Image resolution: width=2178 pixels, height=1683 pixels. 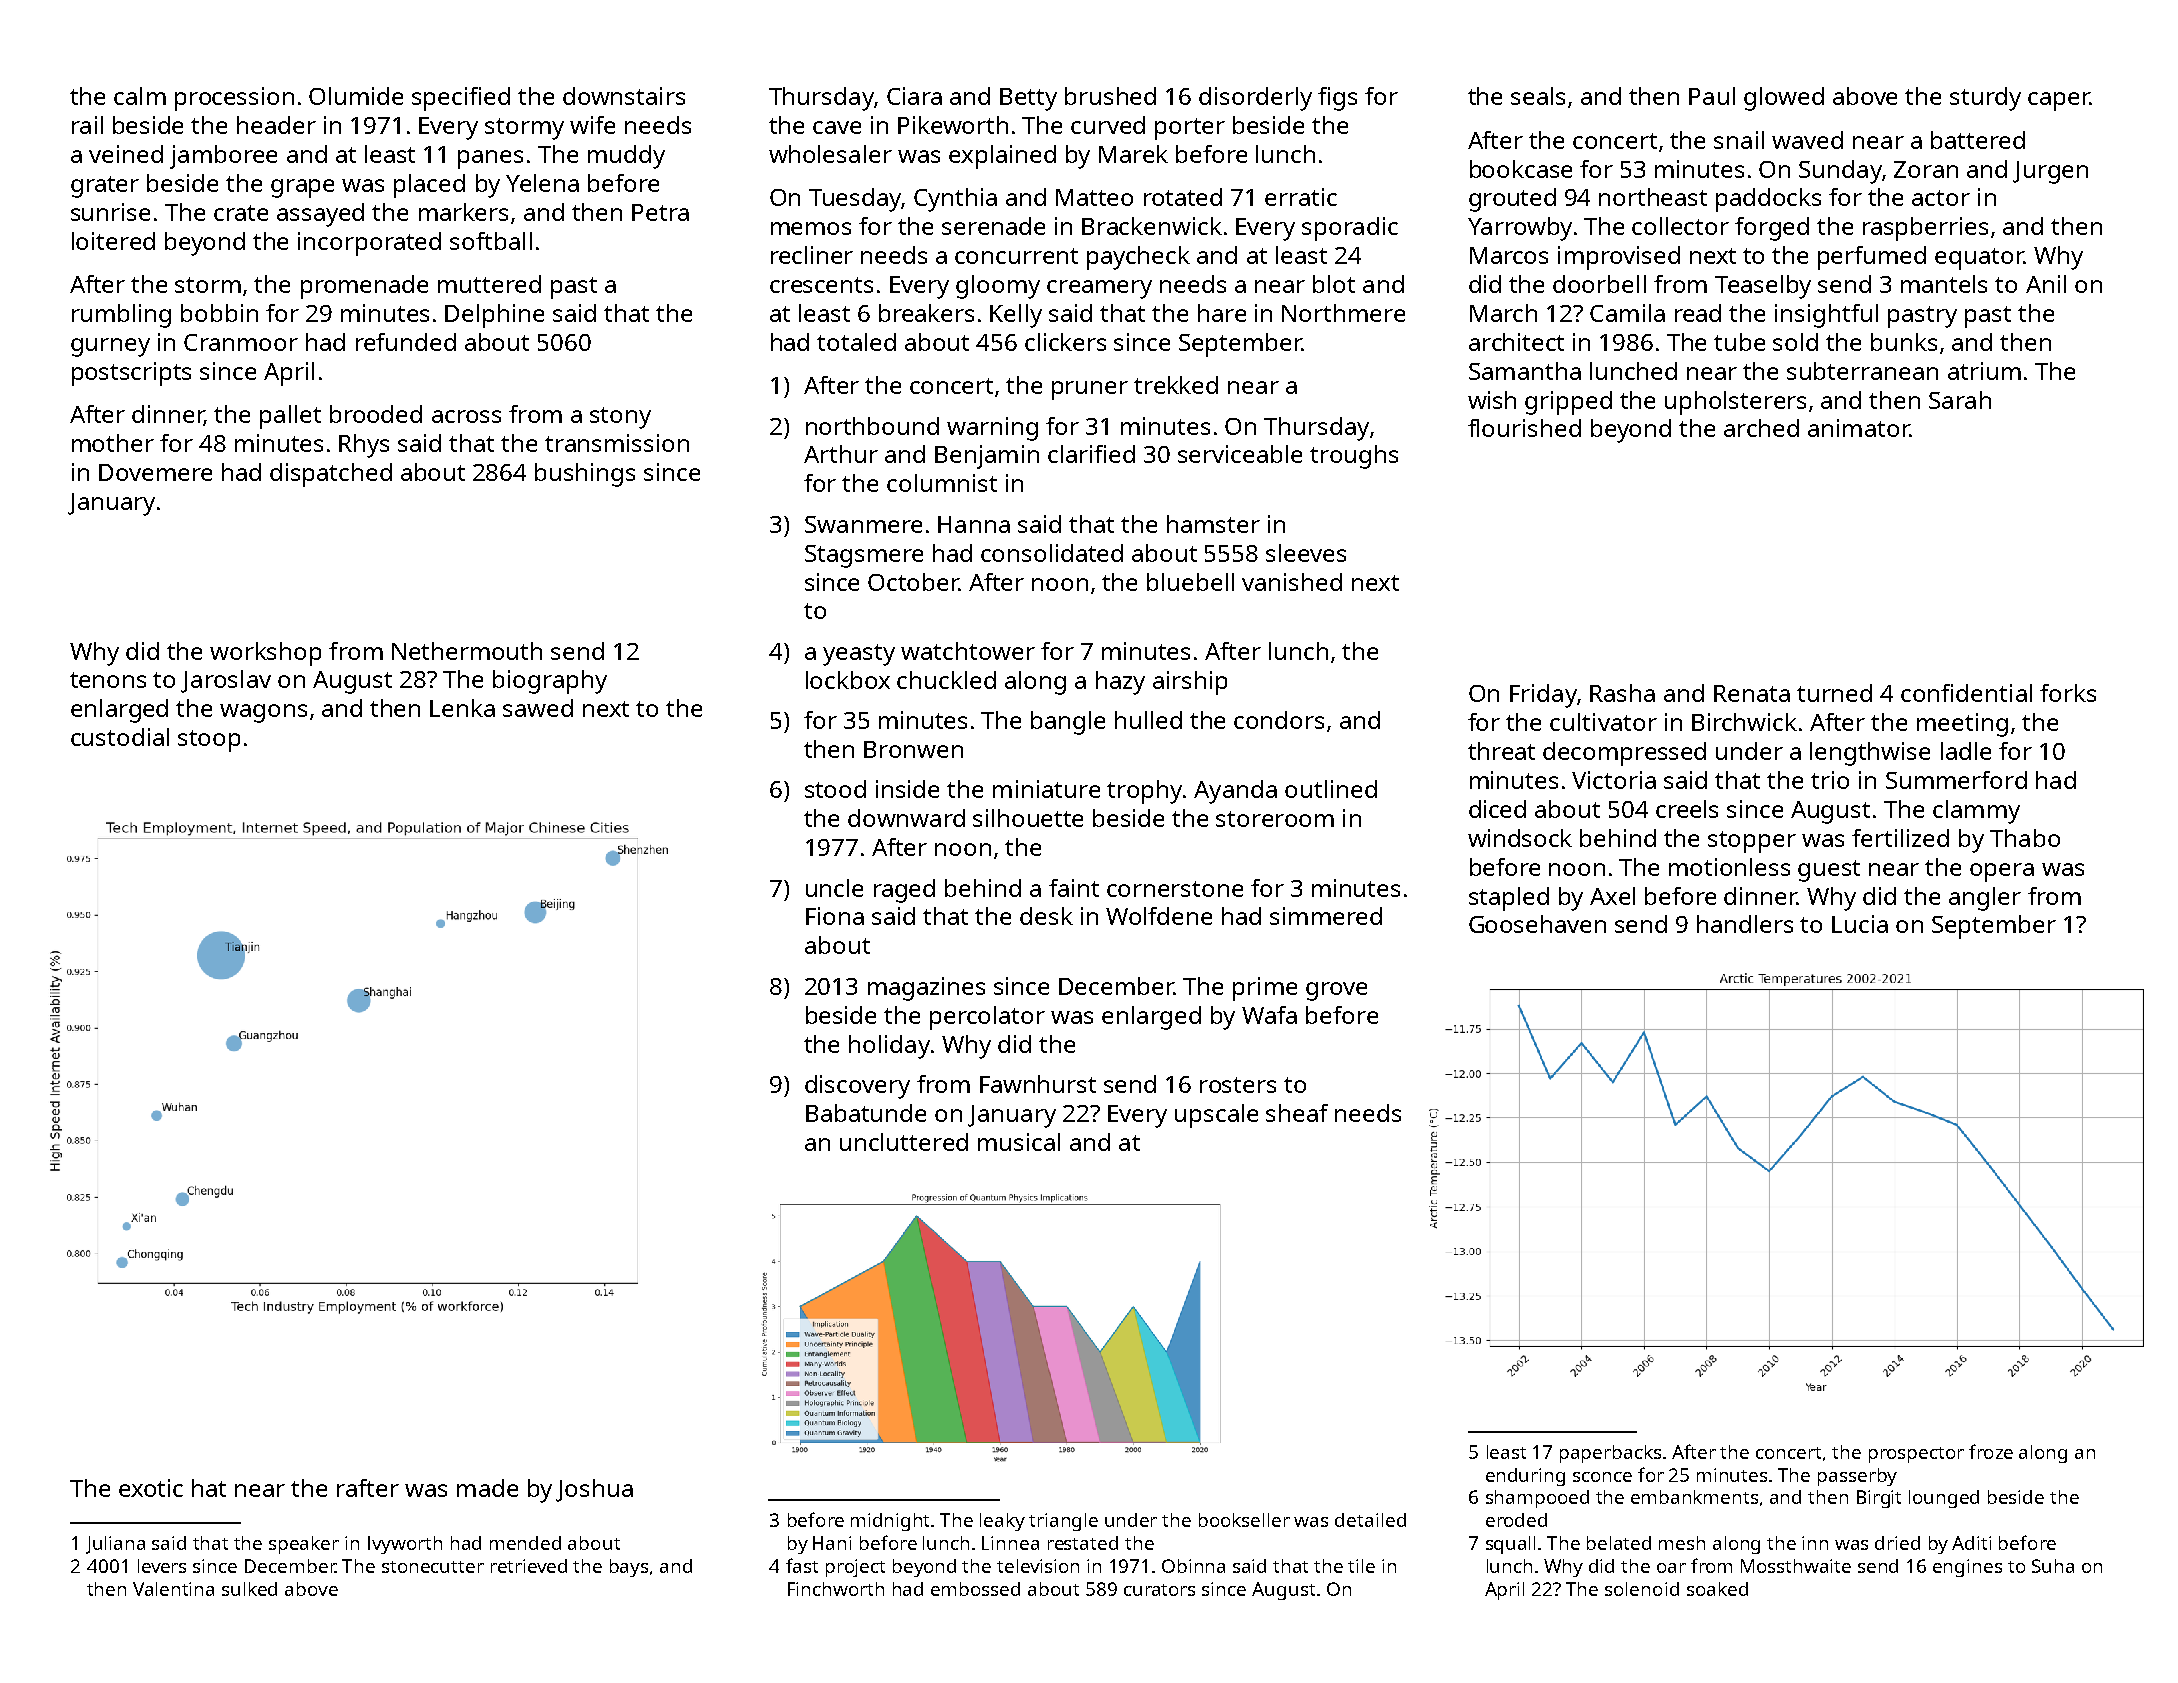 What do you see at coordinates (151, 1488) in the screenshot?
I see `exotic` at bounding box center [151, 1488].
